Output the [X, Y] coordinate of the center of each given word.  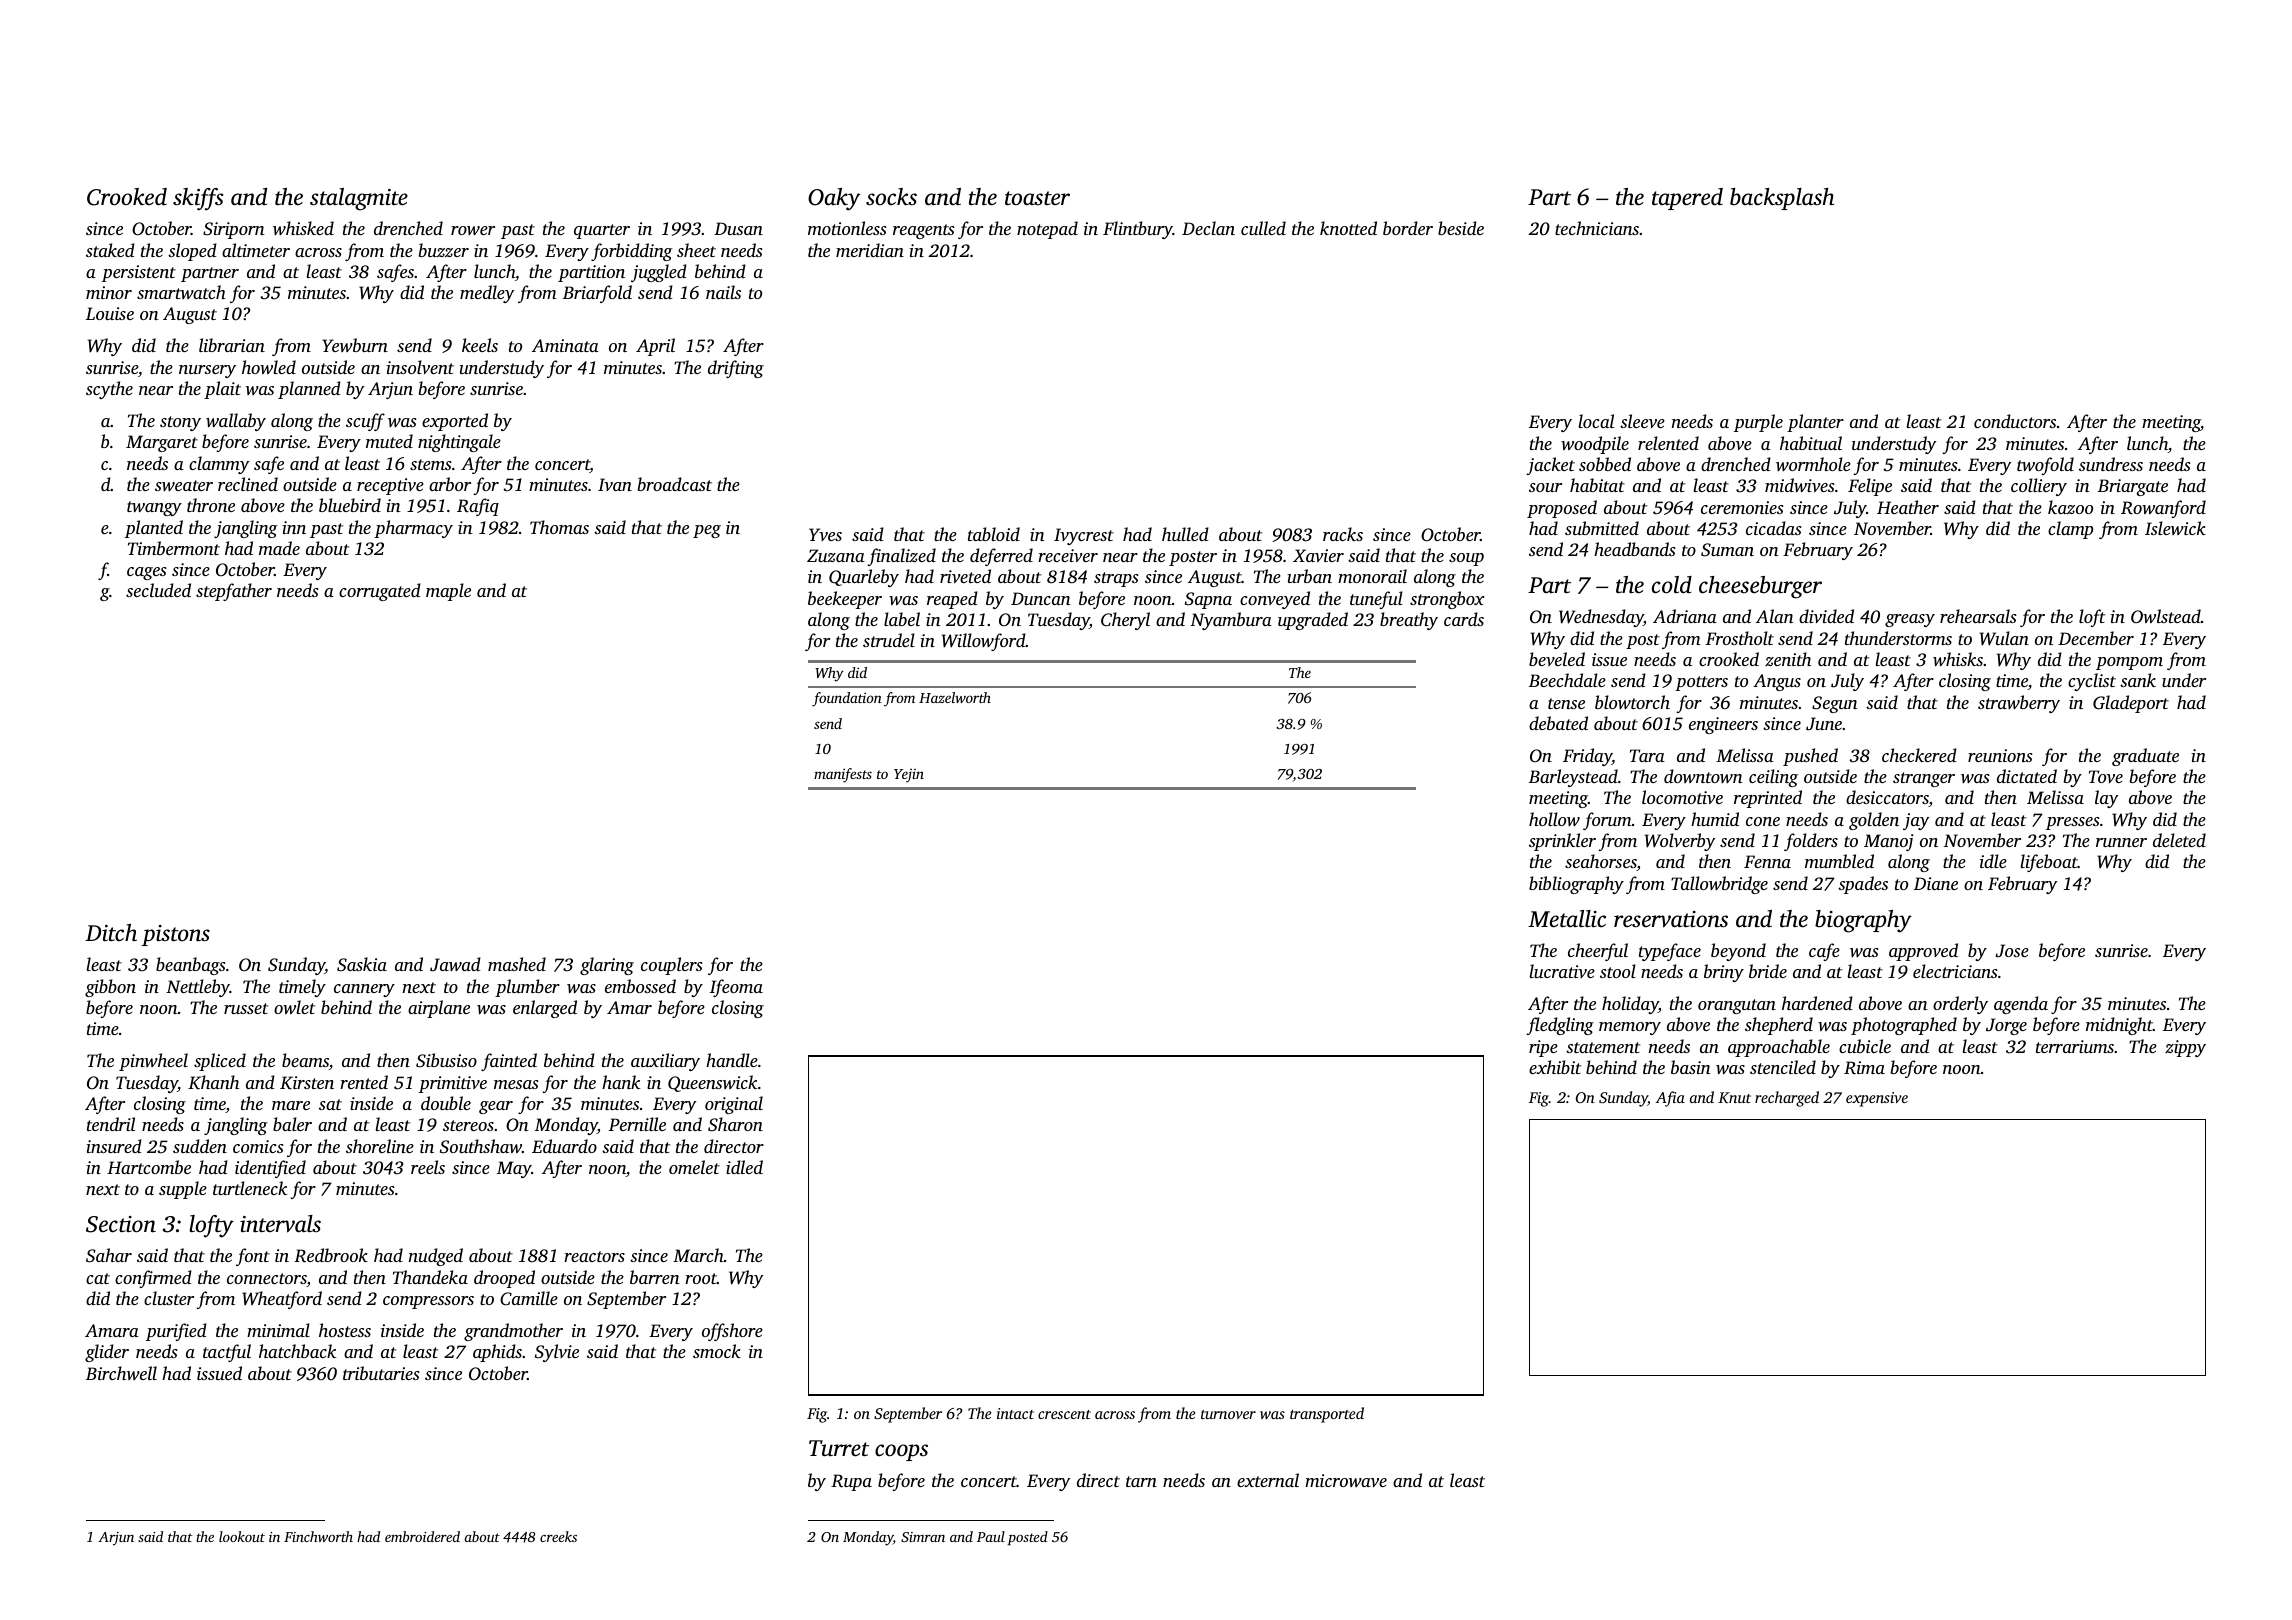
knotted [1348, 228]
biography [1863, 921]
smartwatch [181, 292]
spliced [220, 1062]
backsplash [1782, 199]
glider [107, 1353]
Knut [1734, 1097]
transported [1327, 1415]
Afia [1670, 1099]
